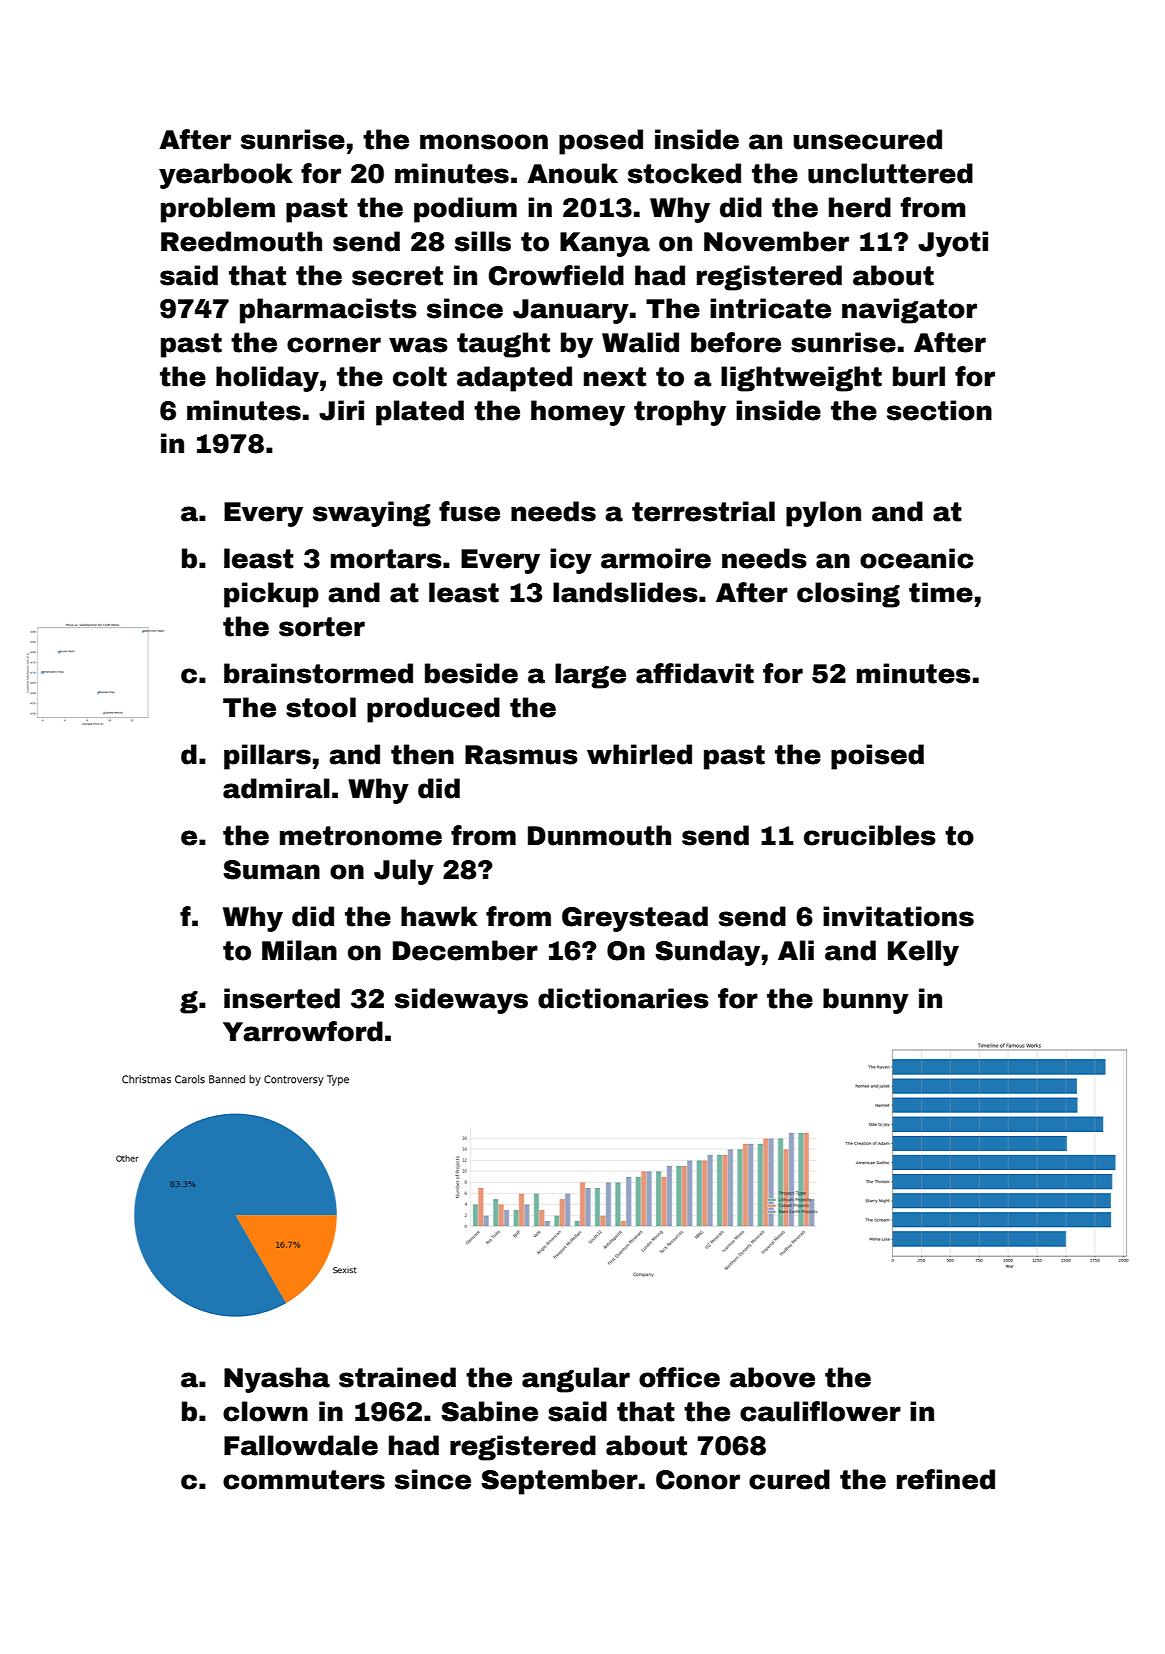 The height and width of the document is (1654, 1165). Describe the element at coordinates (640, 342) in the document. I see `Walid` at that location.
